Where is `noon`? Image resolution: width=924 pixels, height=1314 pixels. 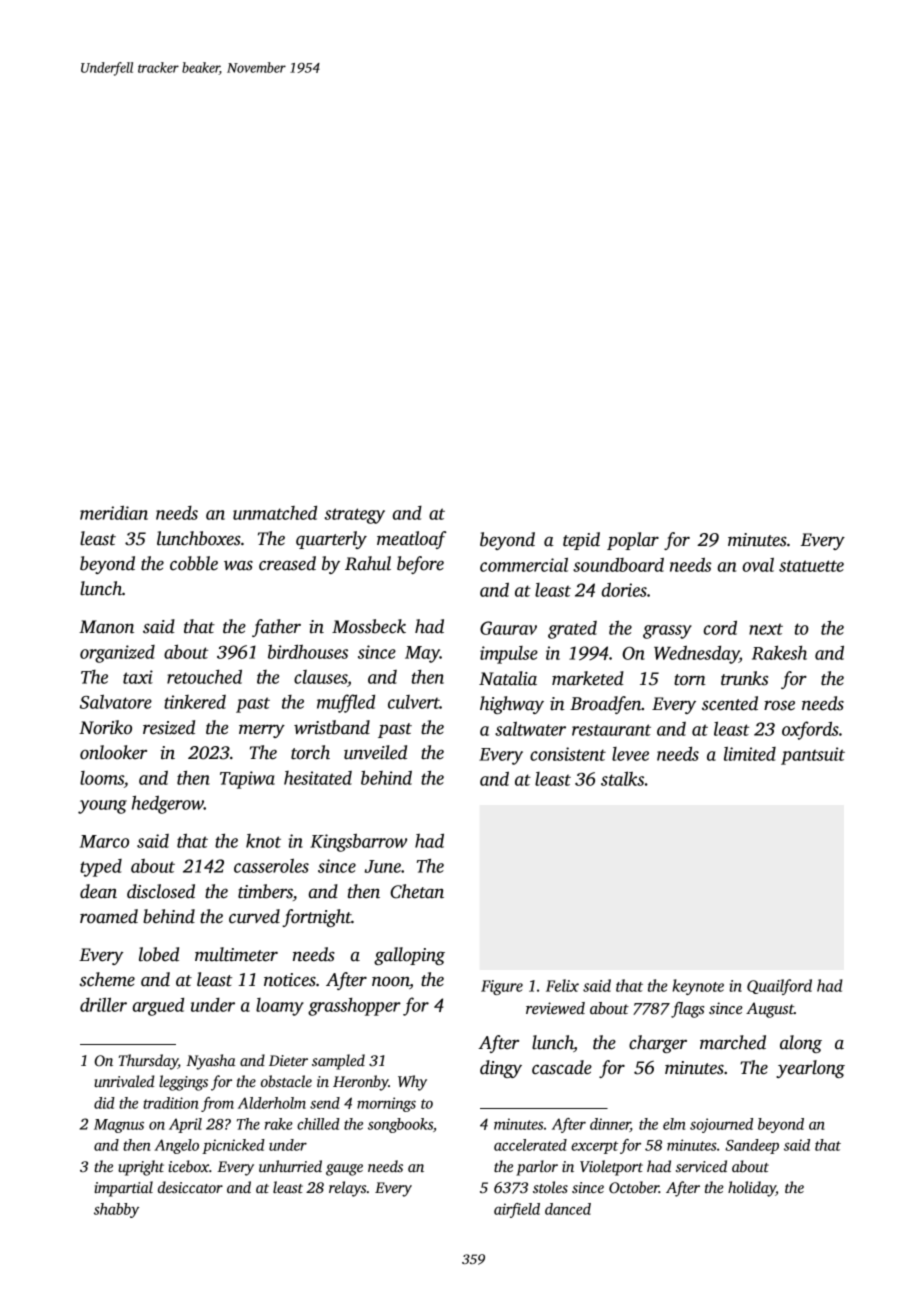
noon is located at coordinates (390, 981).
